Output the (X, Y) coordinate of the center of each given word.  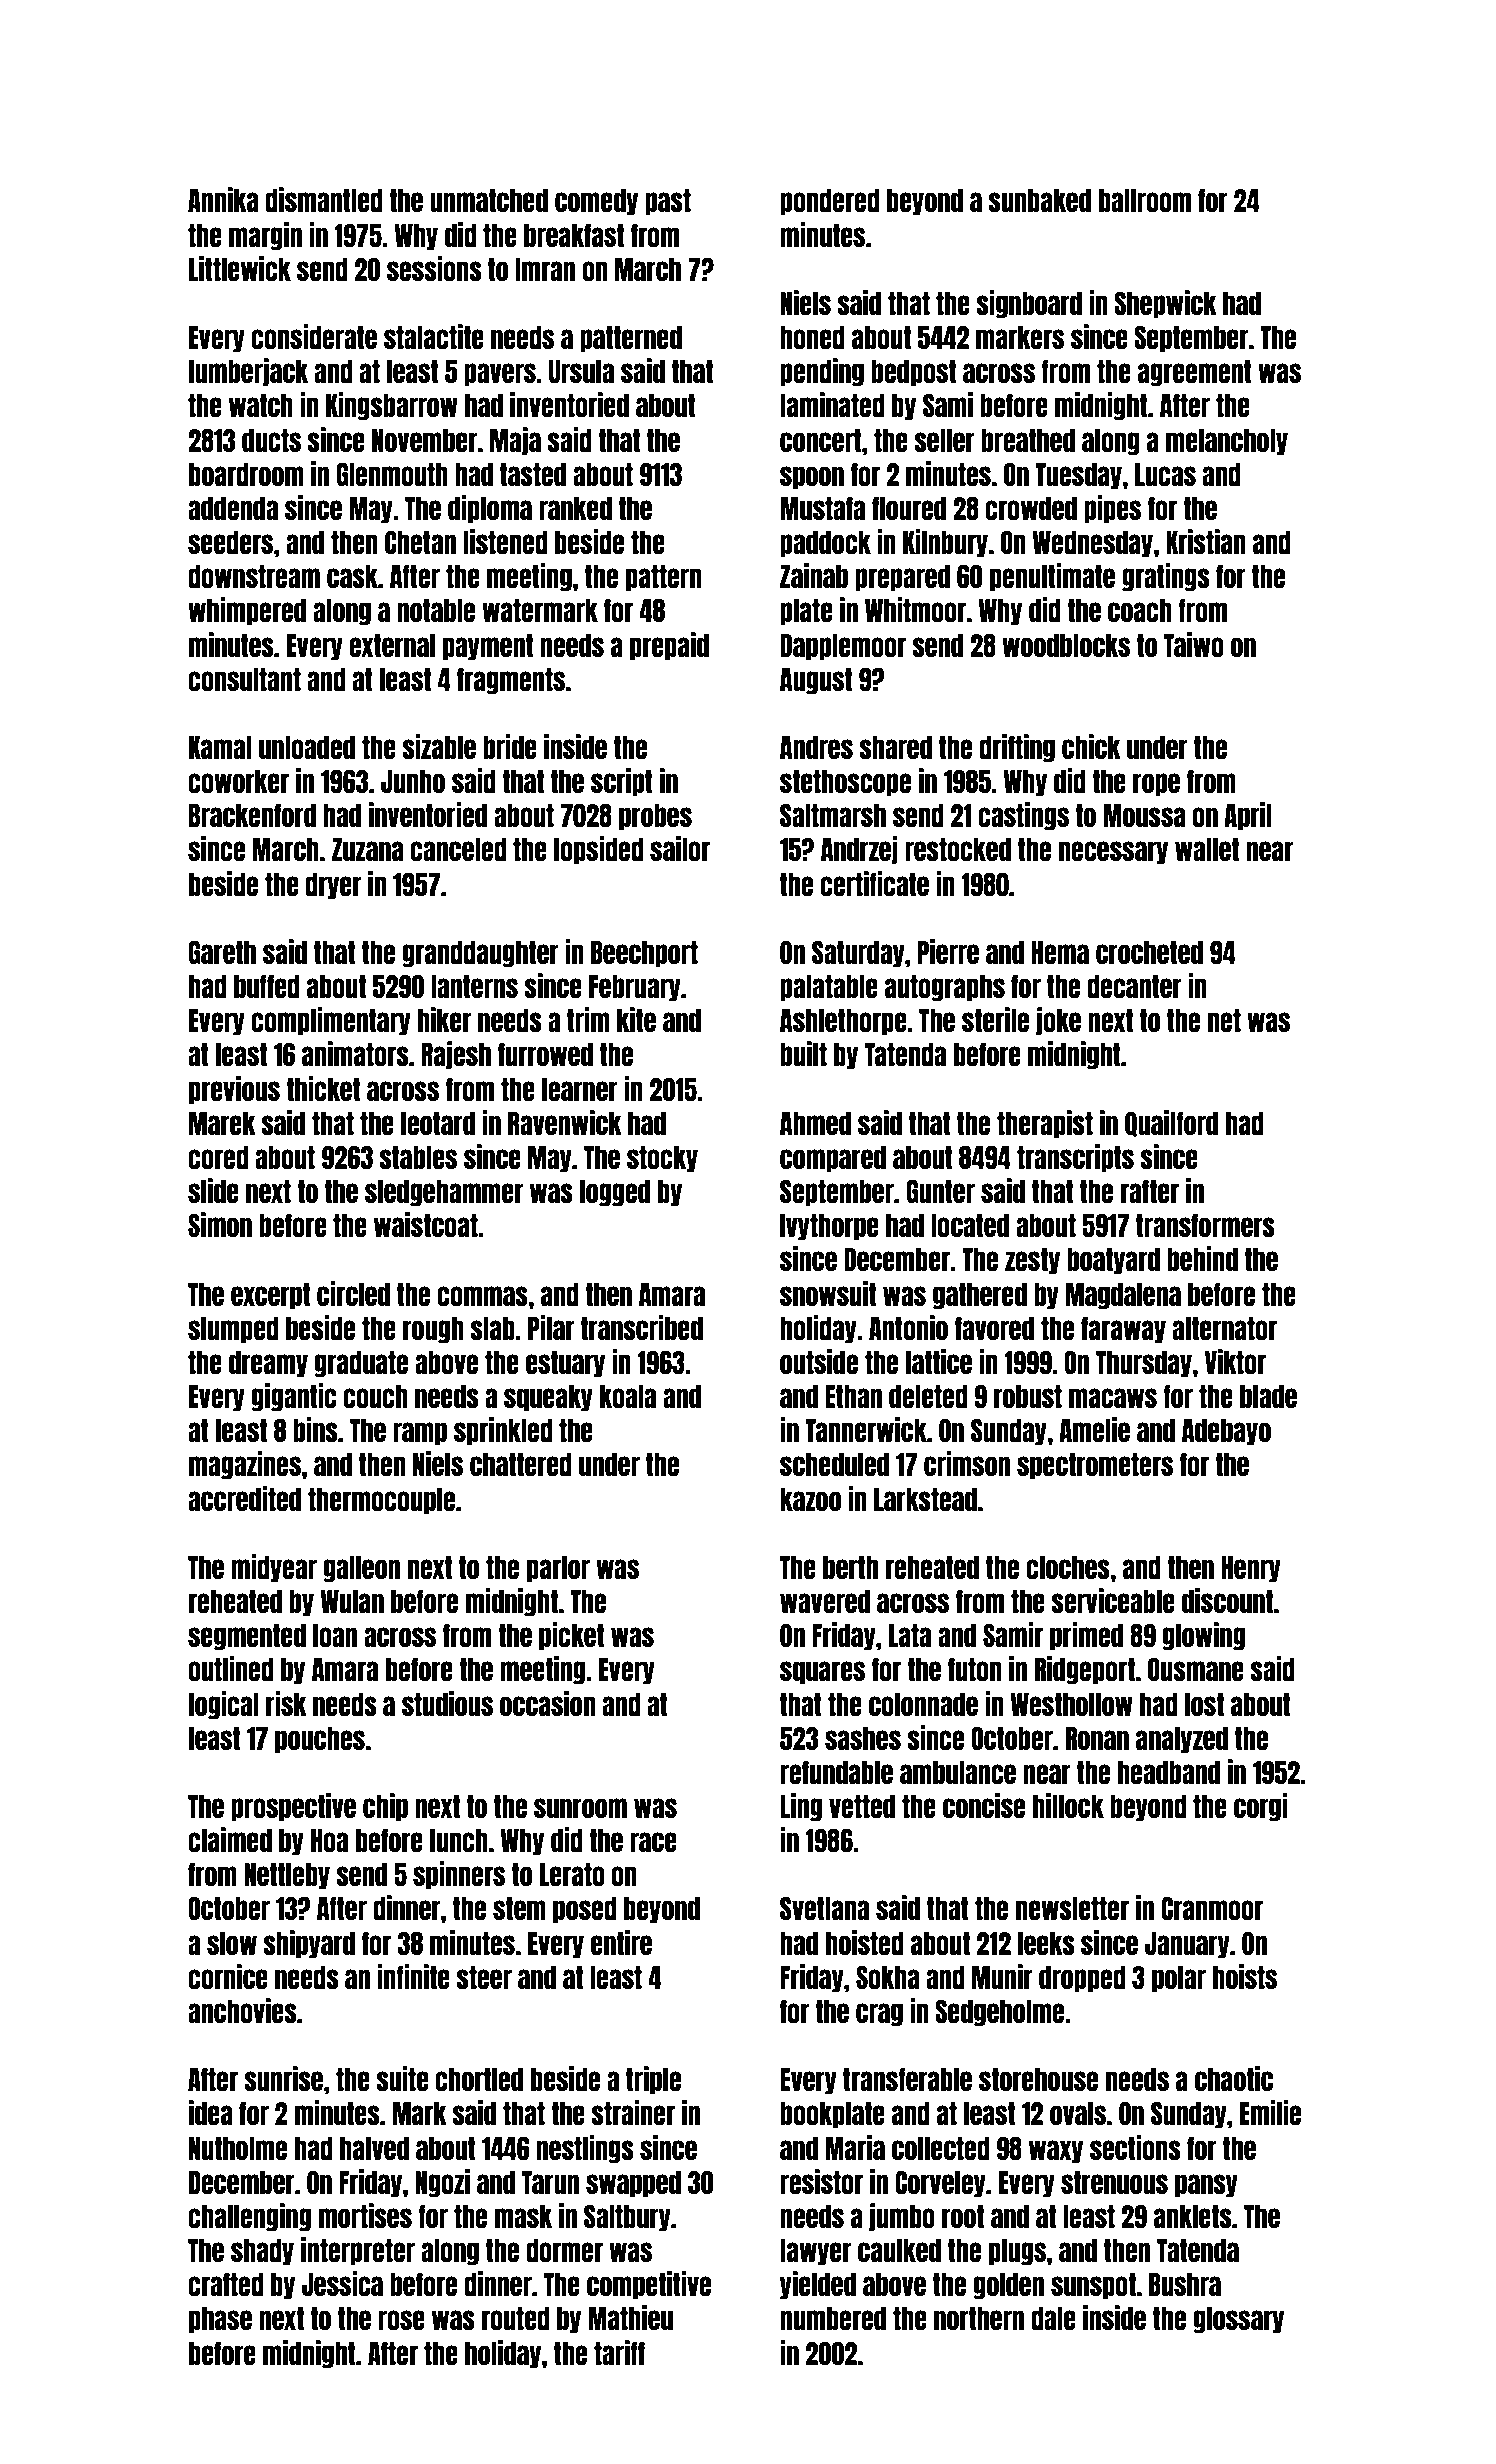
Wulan (352, 1601)
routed (516, 2318)
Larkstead (925, 1499)
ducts (271, 440)
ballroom (1145, 200)
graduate (361, 1364)
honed (812, 337)
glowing (1203, 1636)
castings (1023, 816)
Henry (1251, 1569)
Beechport (644, 954)
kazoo (810, 1499)
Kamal (220, 747)
